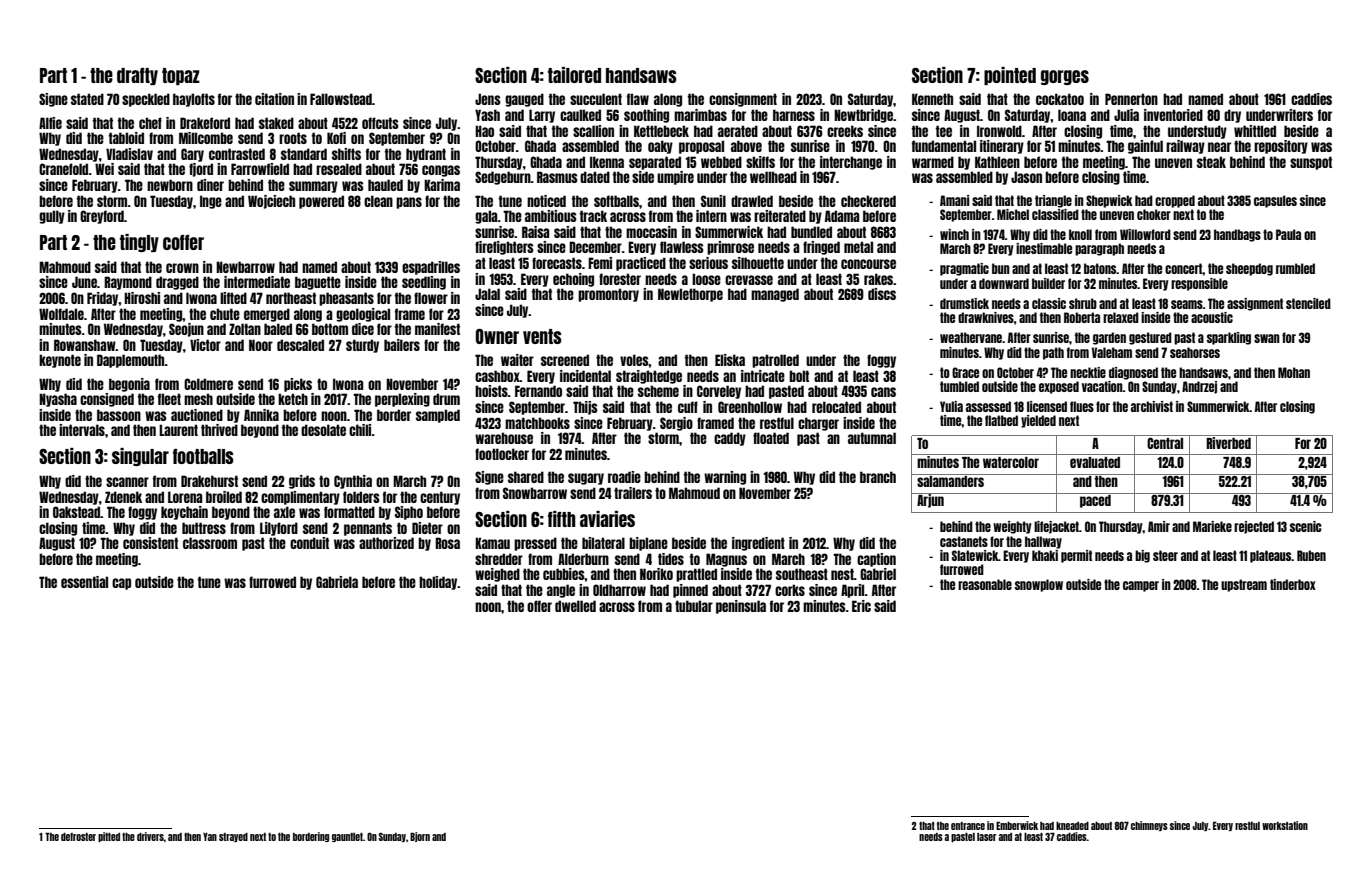 This image has width=1372, height=887. What do you see at coordinates (1141, 586) in the image?
I see `camper` at bounding box center [1141, 586].
